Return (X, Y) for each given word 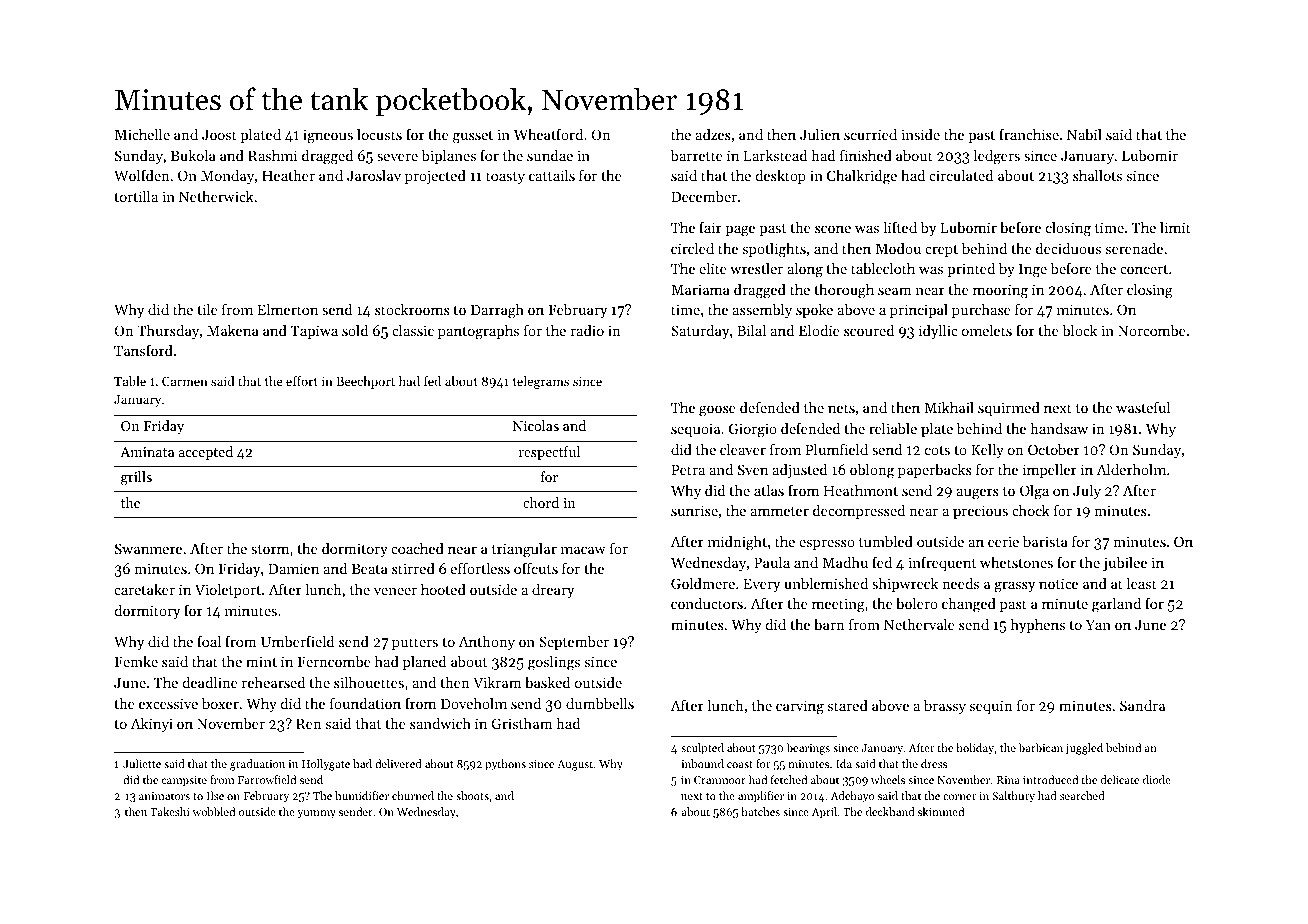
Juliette (142, 763)
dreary (553, 591)
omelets (987, 330)
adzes (713, 134)
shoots (472, 795)
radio (587, 330)
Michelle (142, 134)
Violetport (228, 591)
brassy (945, 707)
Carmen (185, 381)
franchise (1029, 134)
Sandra (1142, 705)
